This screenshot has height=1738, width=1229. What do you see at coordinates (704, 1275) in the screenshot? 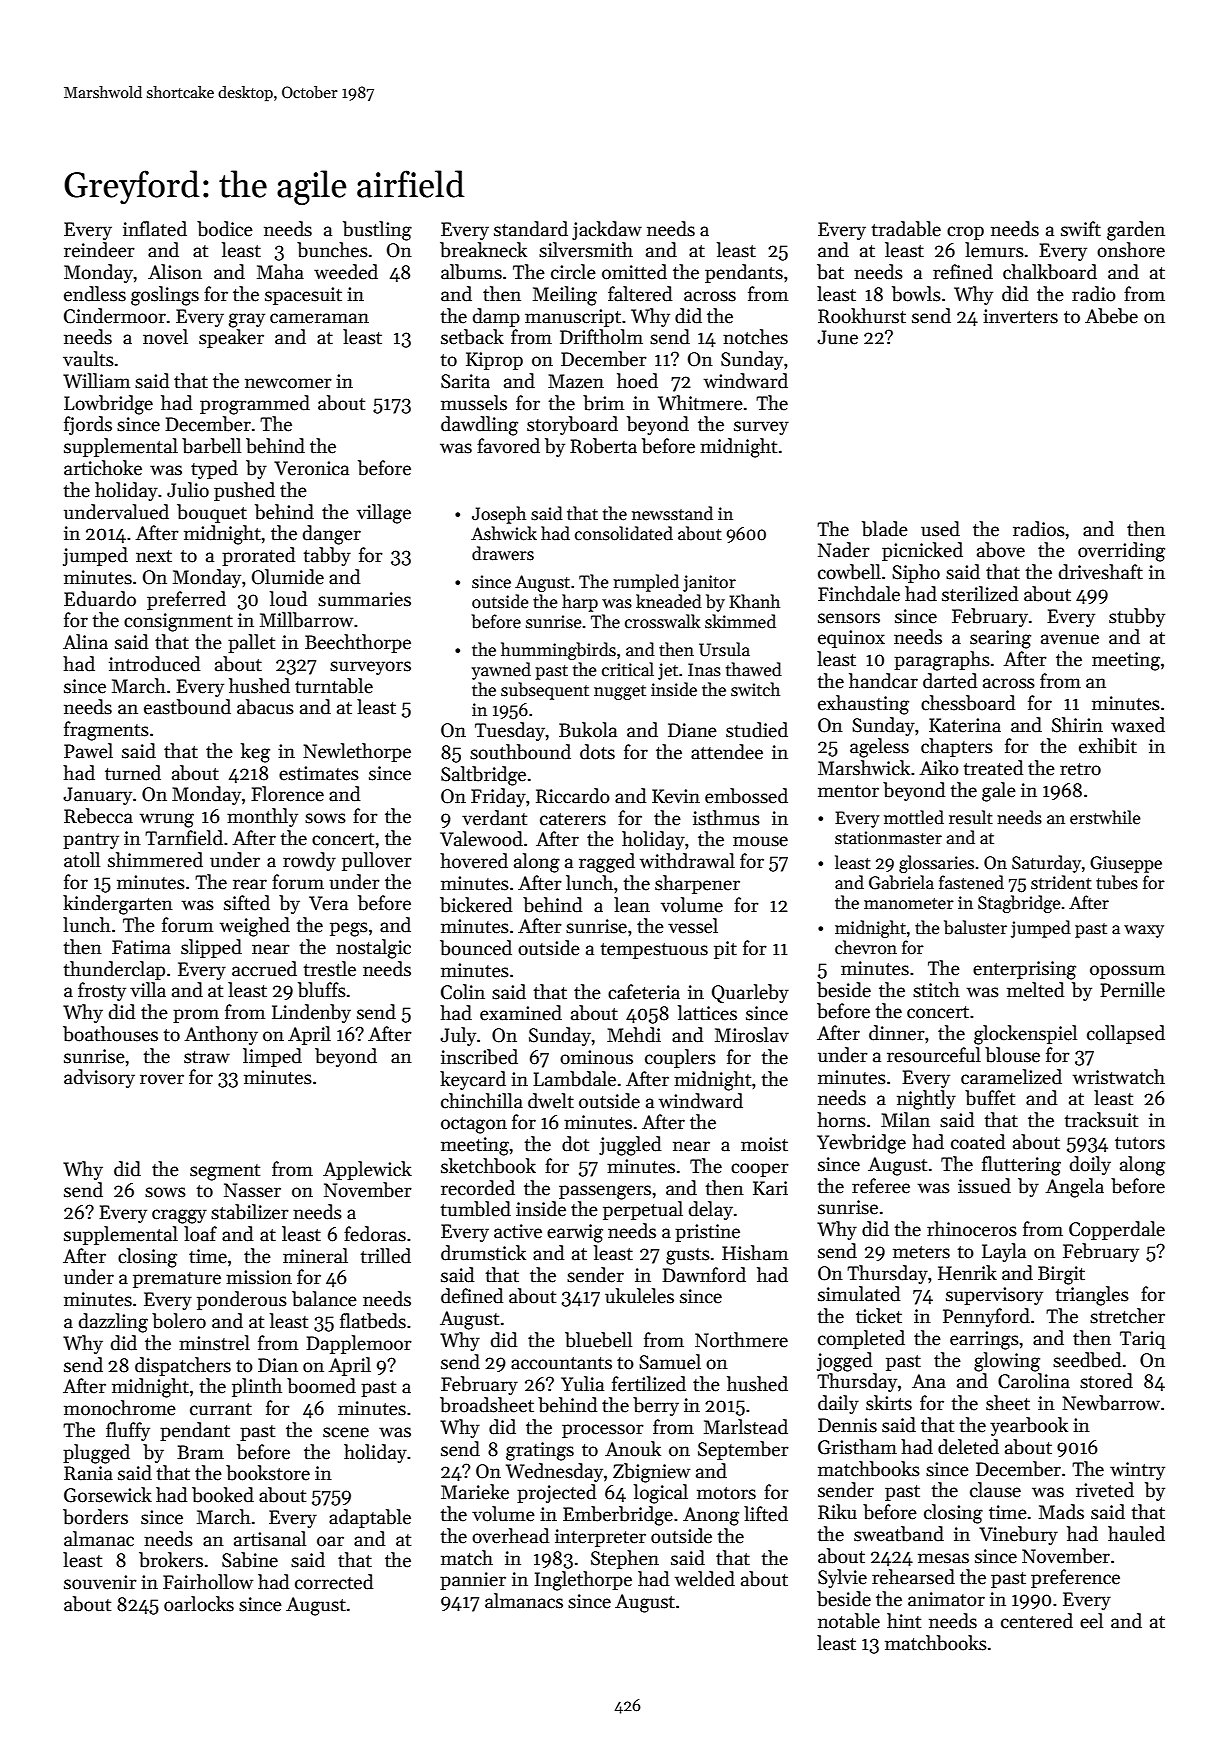
I see `Dawnford` at bounding box center [704, 1275].
